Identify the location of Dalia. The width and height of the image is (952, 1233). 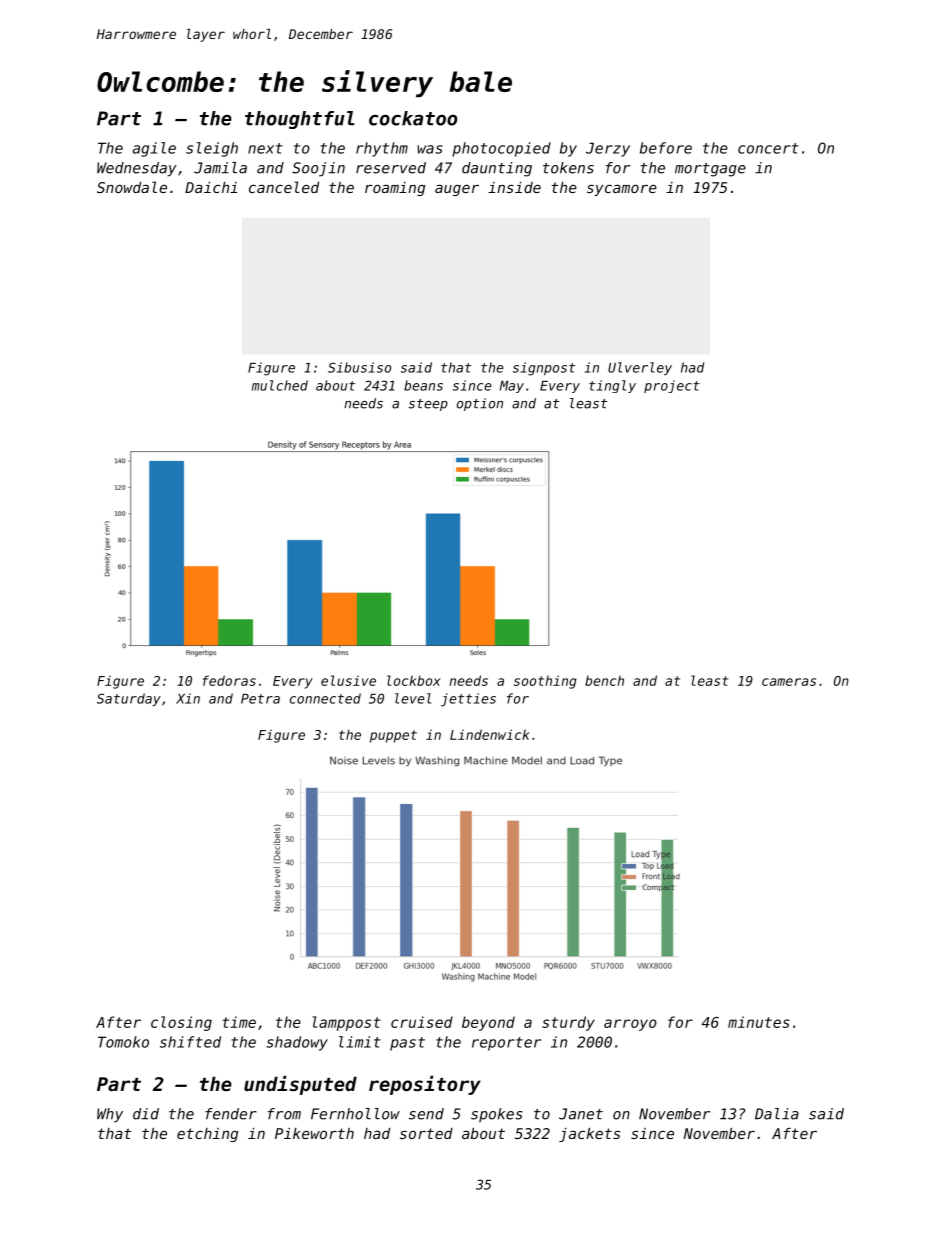
(777, 1114).
